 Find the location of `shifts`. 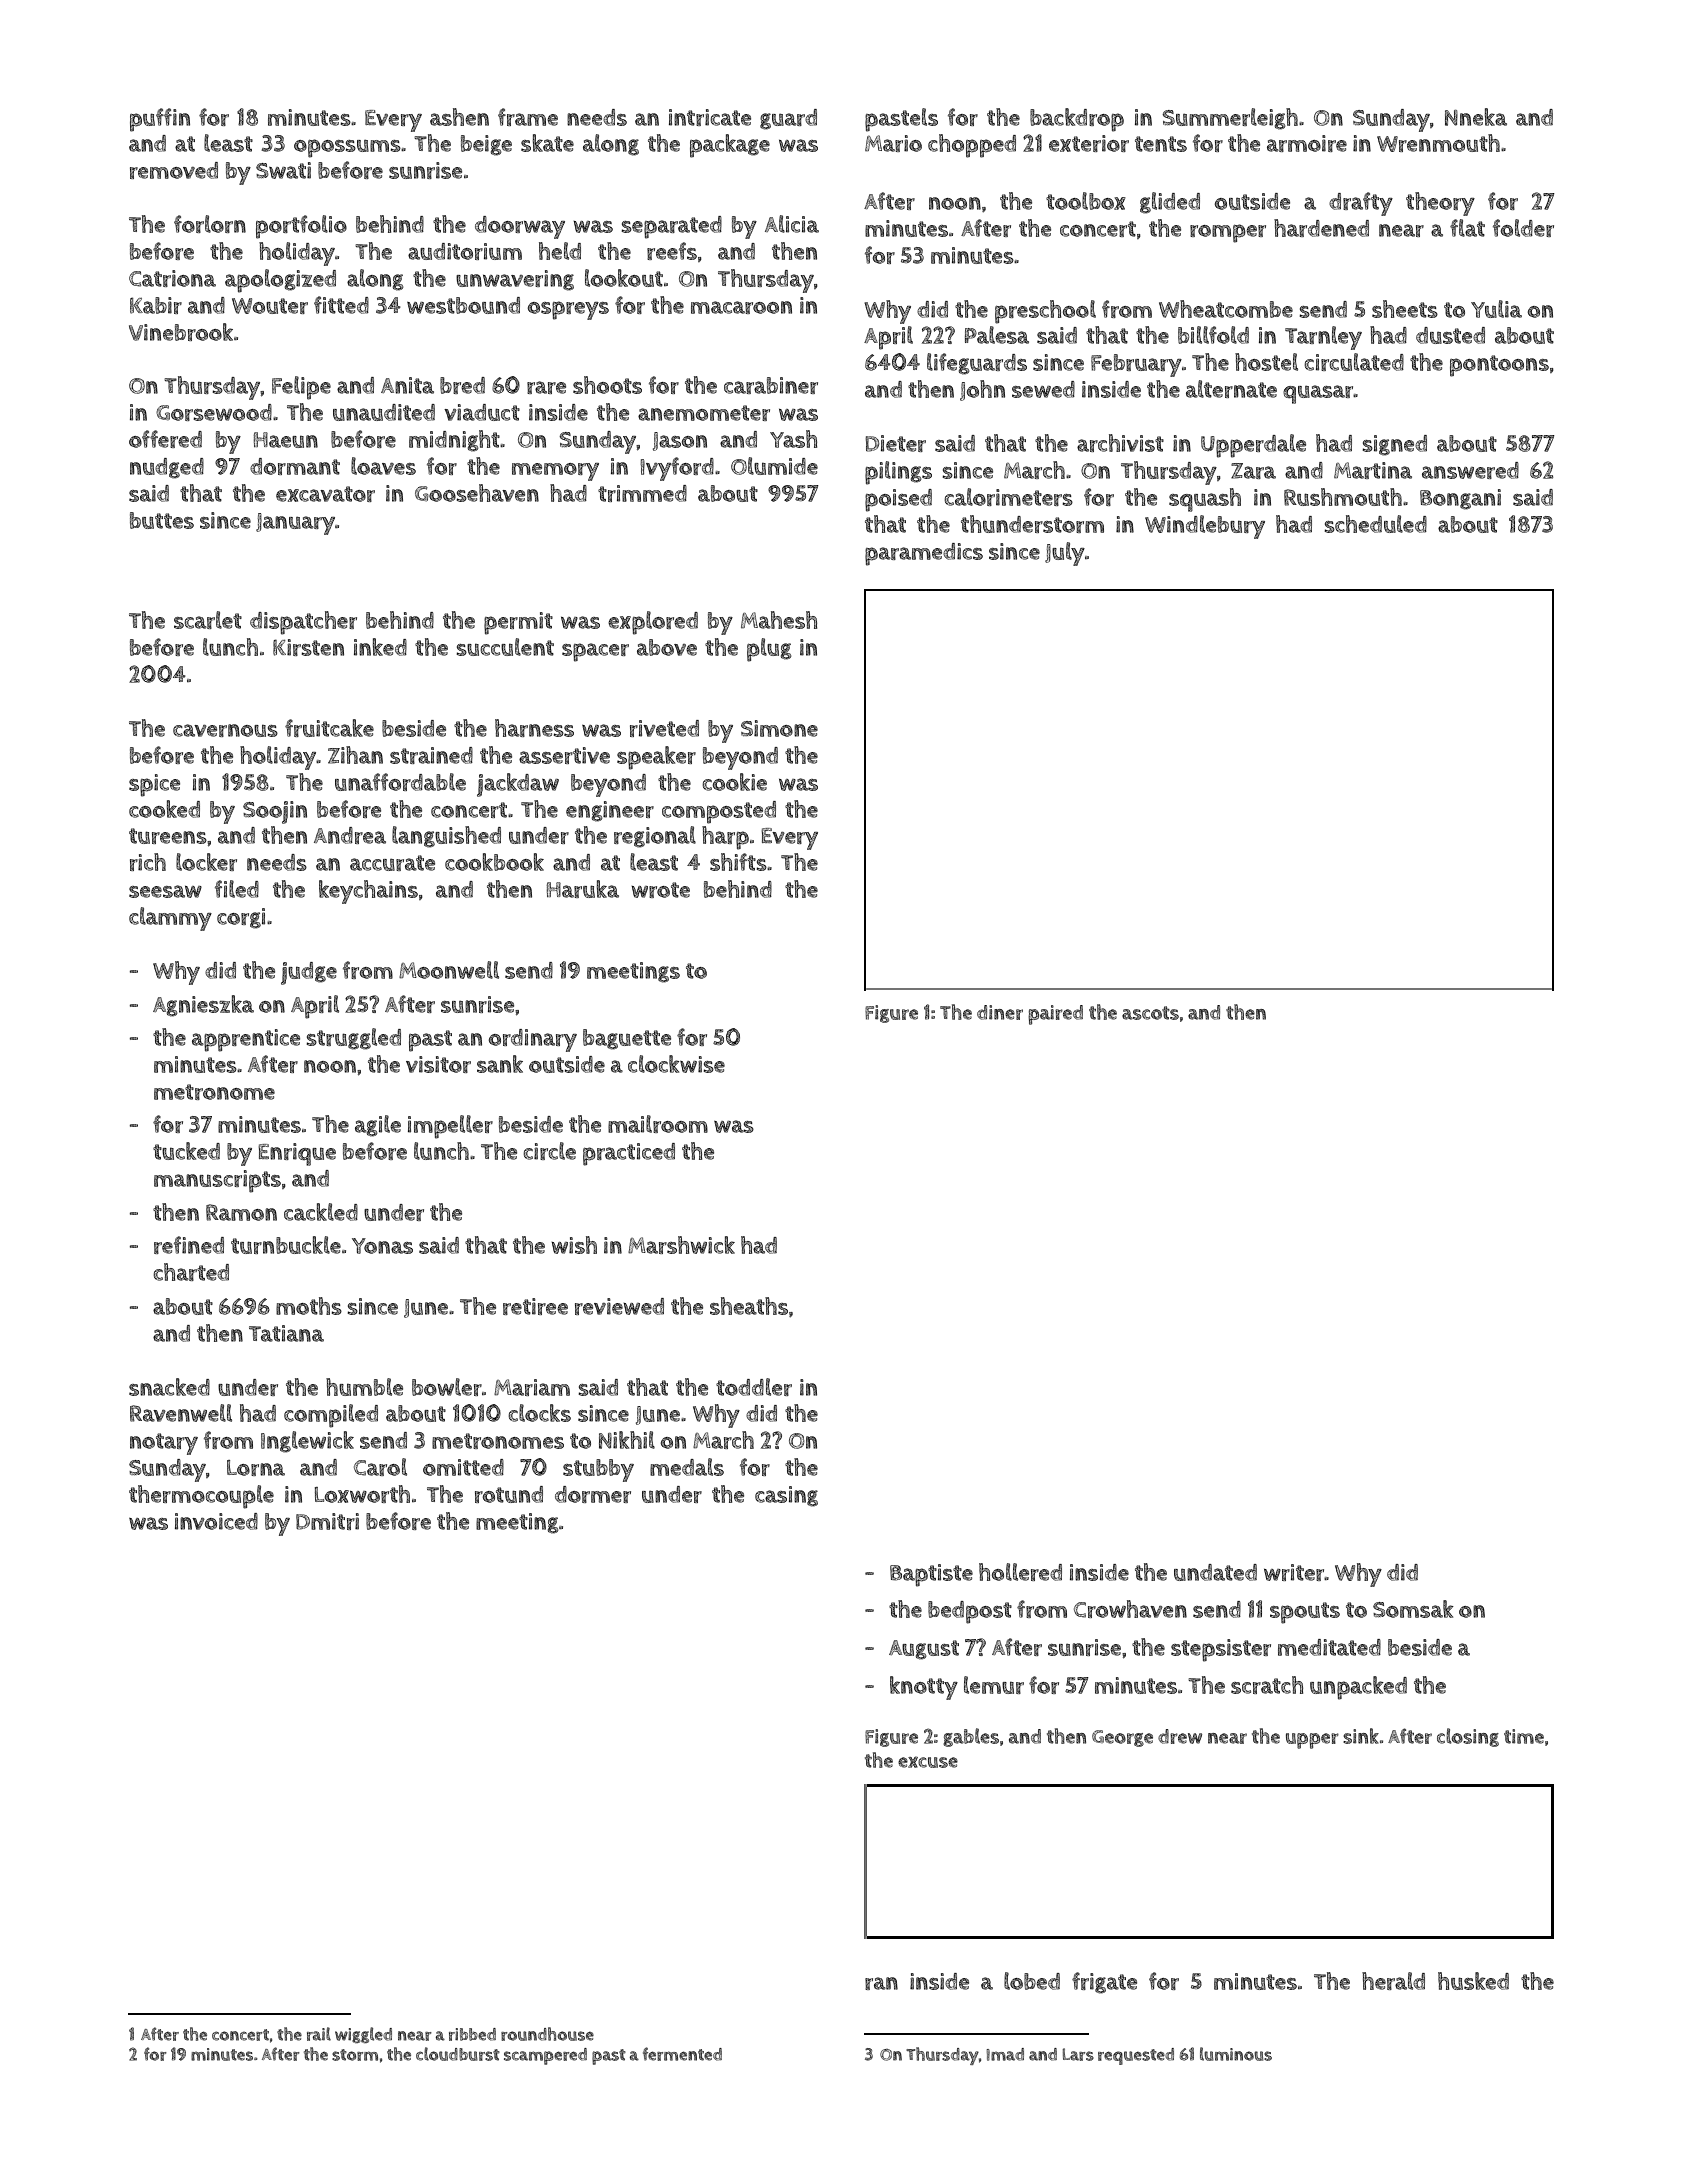

shifts is located at coordinates (738, 862).
